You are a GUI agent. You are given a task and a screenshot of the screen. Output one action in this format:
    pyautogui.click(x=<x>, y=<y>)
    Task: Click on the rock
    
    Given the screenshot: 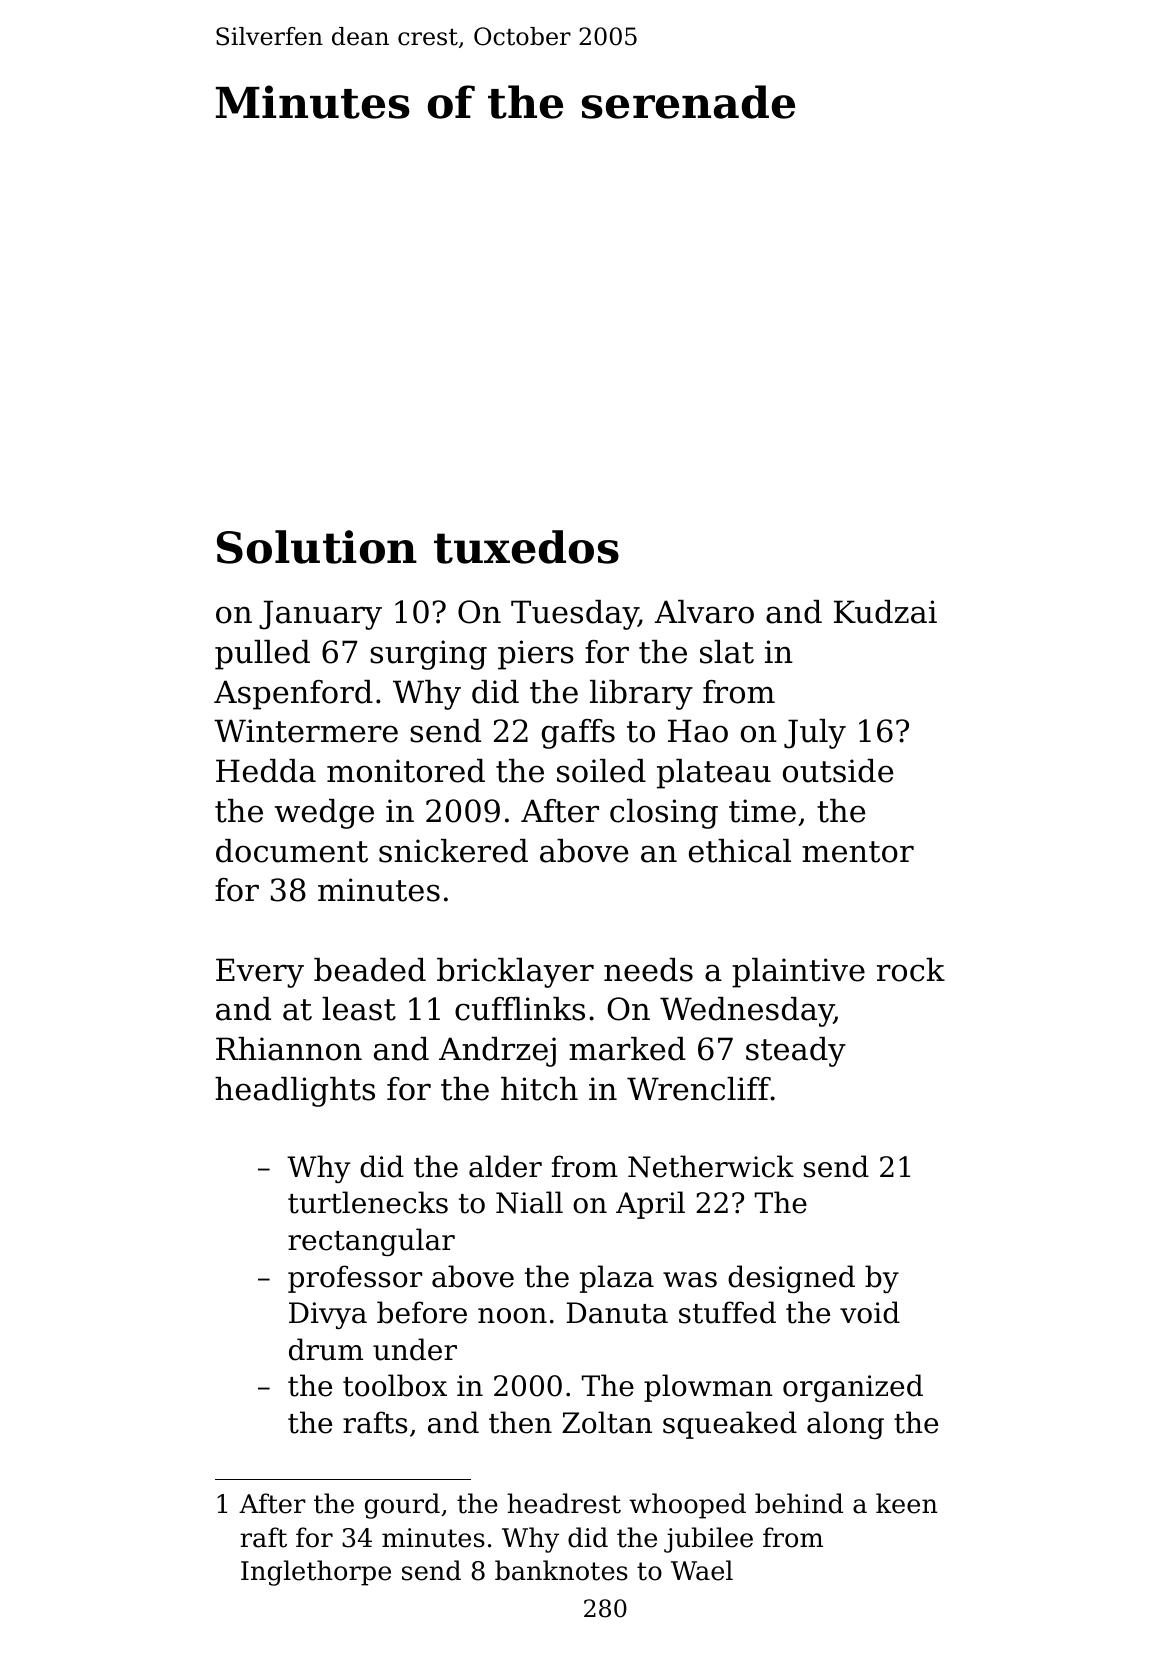 What is the action you would take?
    pyautogui.click(x=911, y=970)
